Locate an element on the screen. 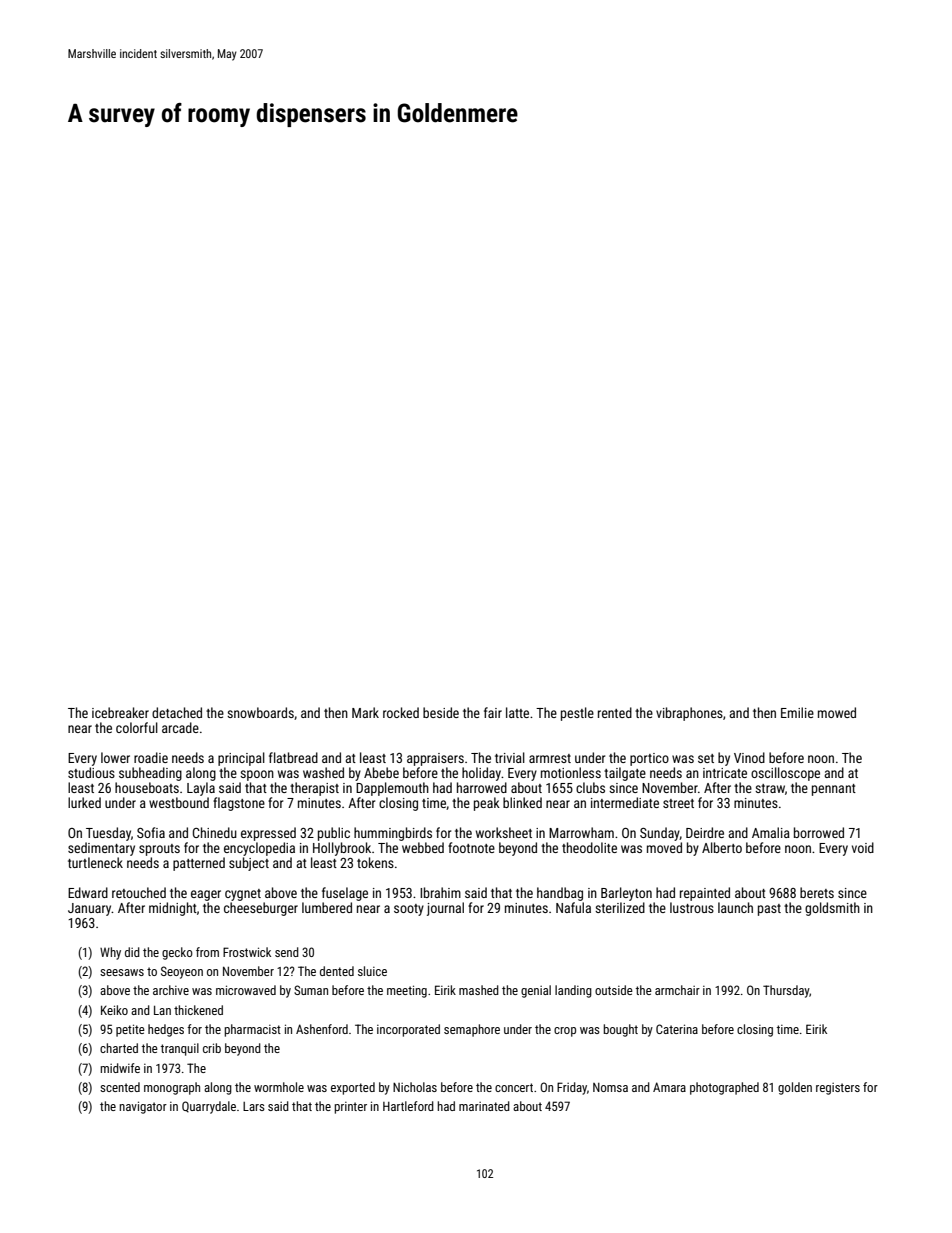 The width and height of the screenshot is (952, 1233). sluice is located at coordinates (372, 971).
